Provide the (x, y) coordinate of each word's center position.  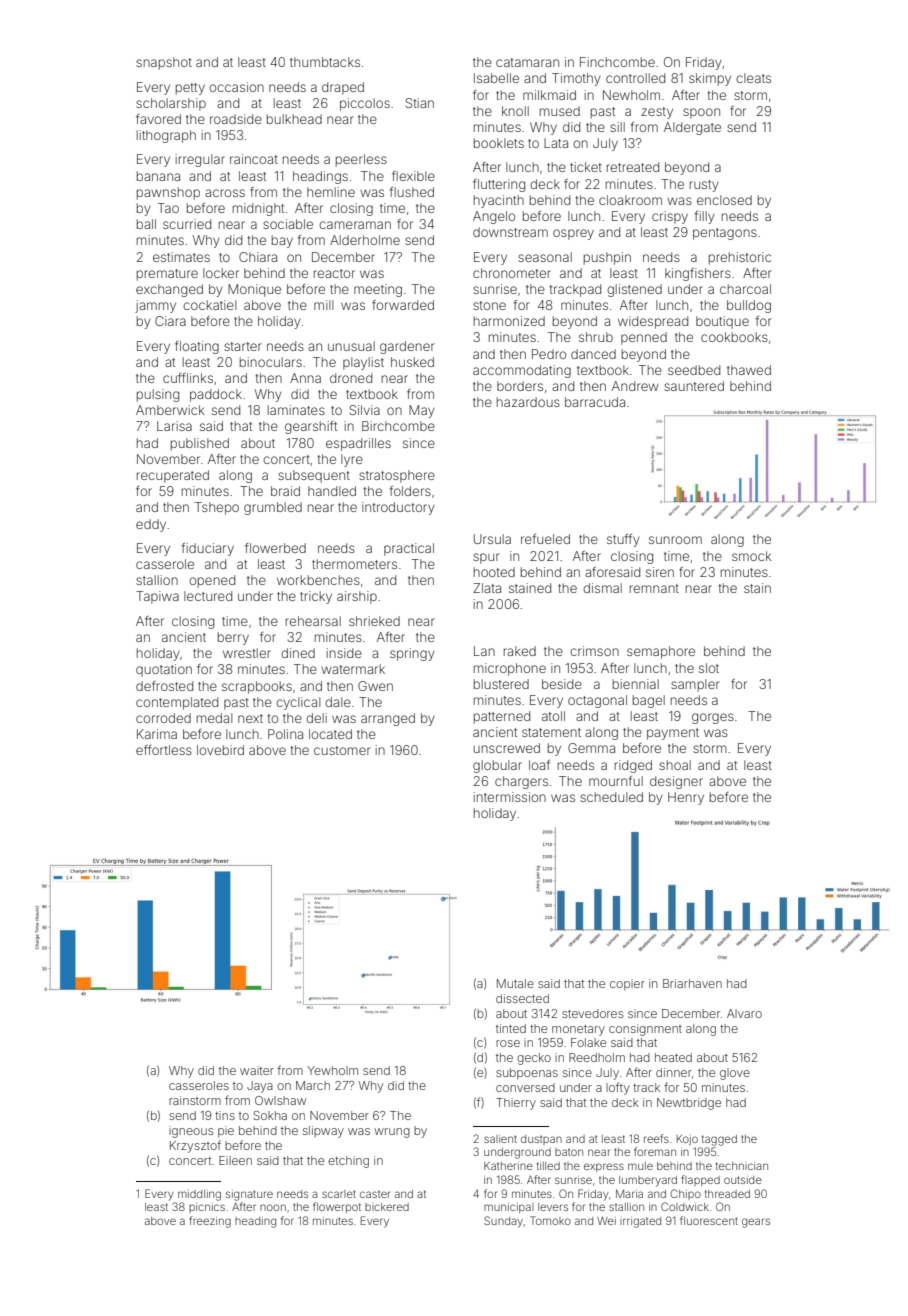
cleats (753, 78)
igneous (191, 1132)
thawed (749, 370)
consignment (645, 1030)
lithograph (166, 136)
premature (167, 275)
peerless (361, 160)
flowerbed (275, 548)
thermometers (354, 564)
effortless (164, 750)
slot (709, 668)
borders (520, 386)
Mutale (515, 983)
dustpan (541, 1140)
